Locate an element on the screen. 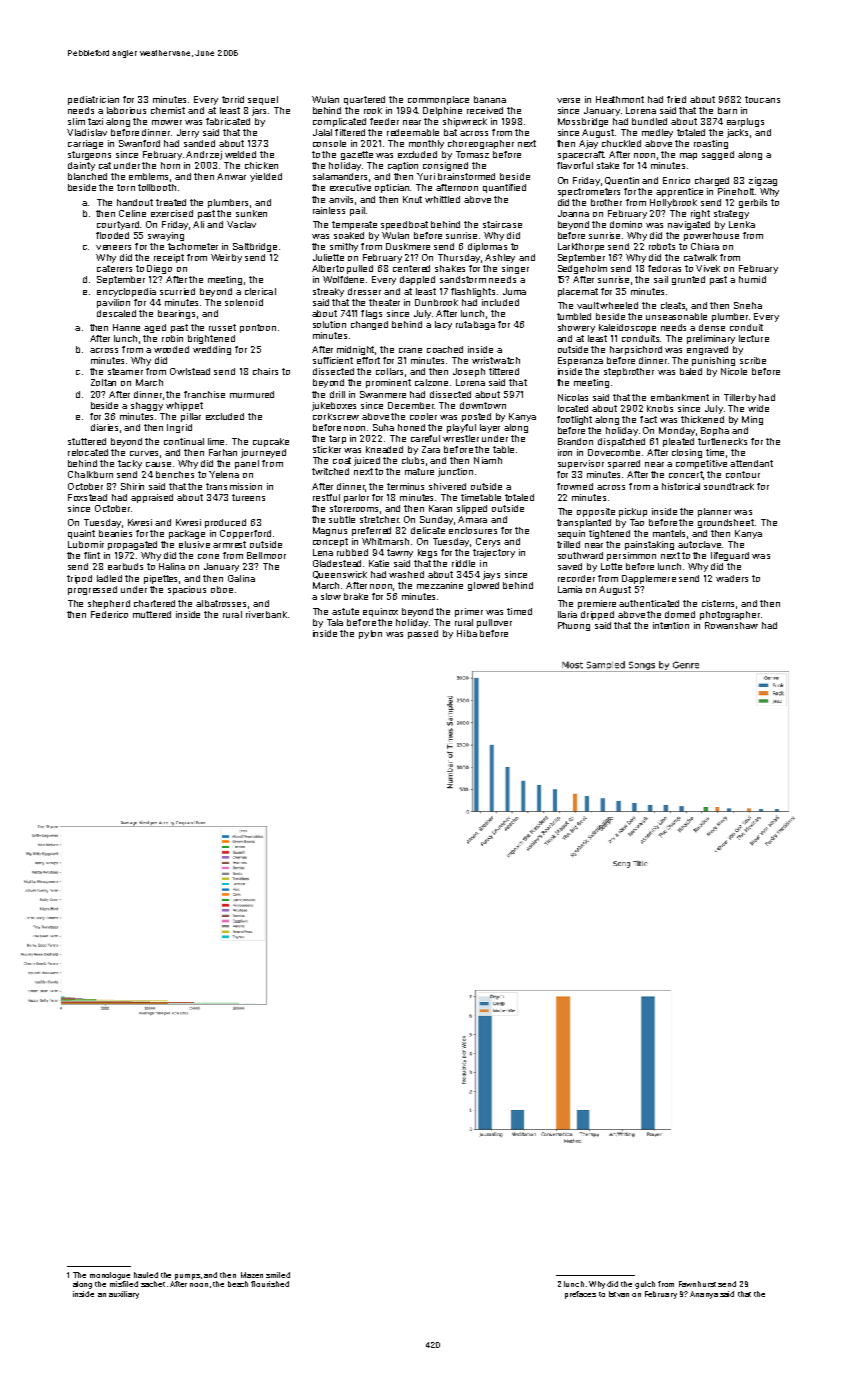 The height and width of the screenshot is (1400, 849). Federico is located at coordinates (109, 614).
